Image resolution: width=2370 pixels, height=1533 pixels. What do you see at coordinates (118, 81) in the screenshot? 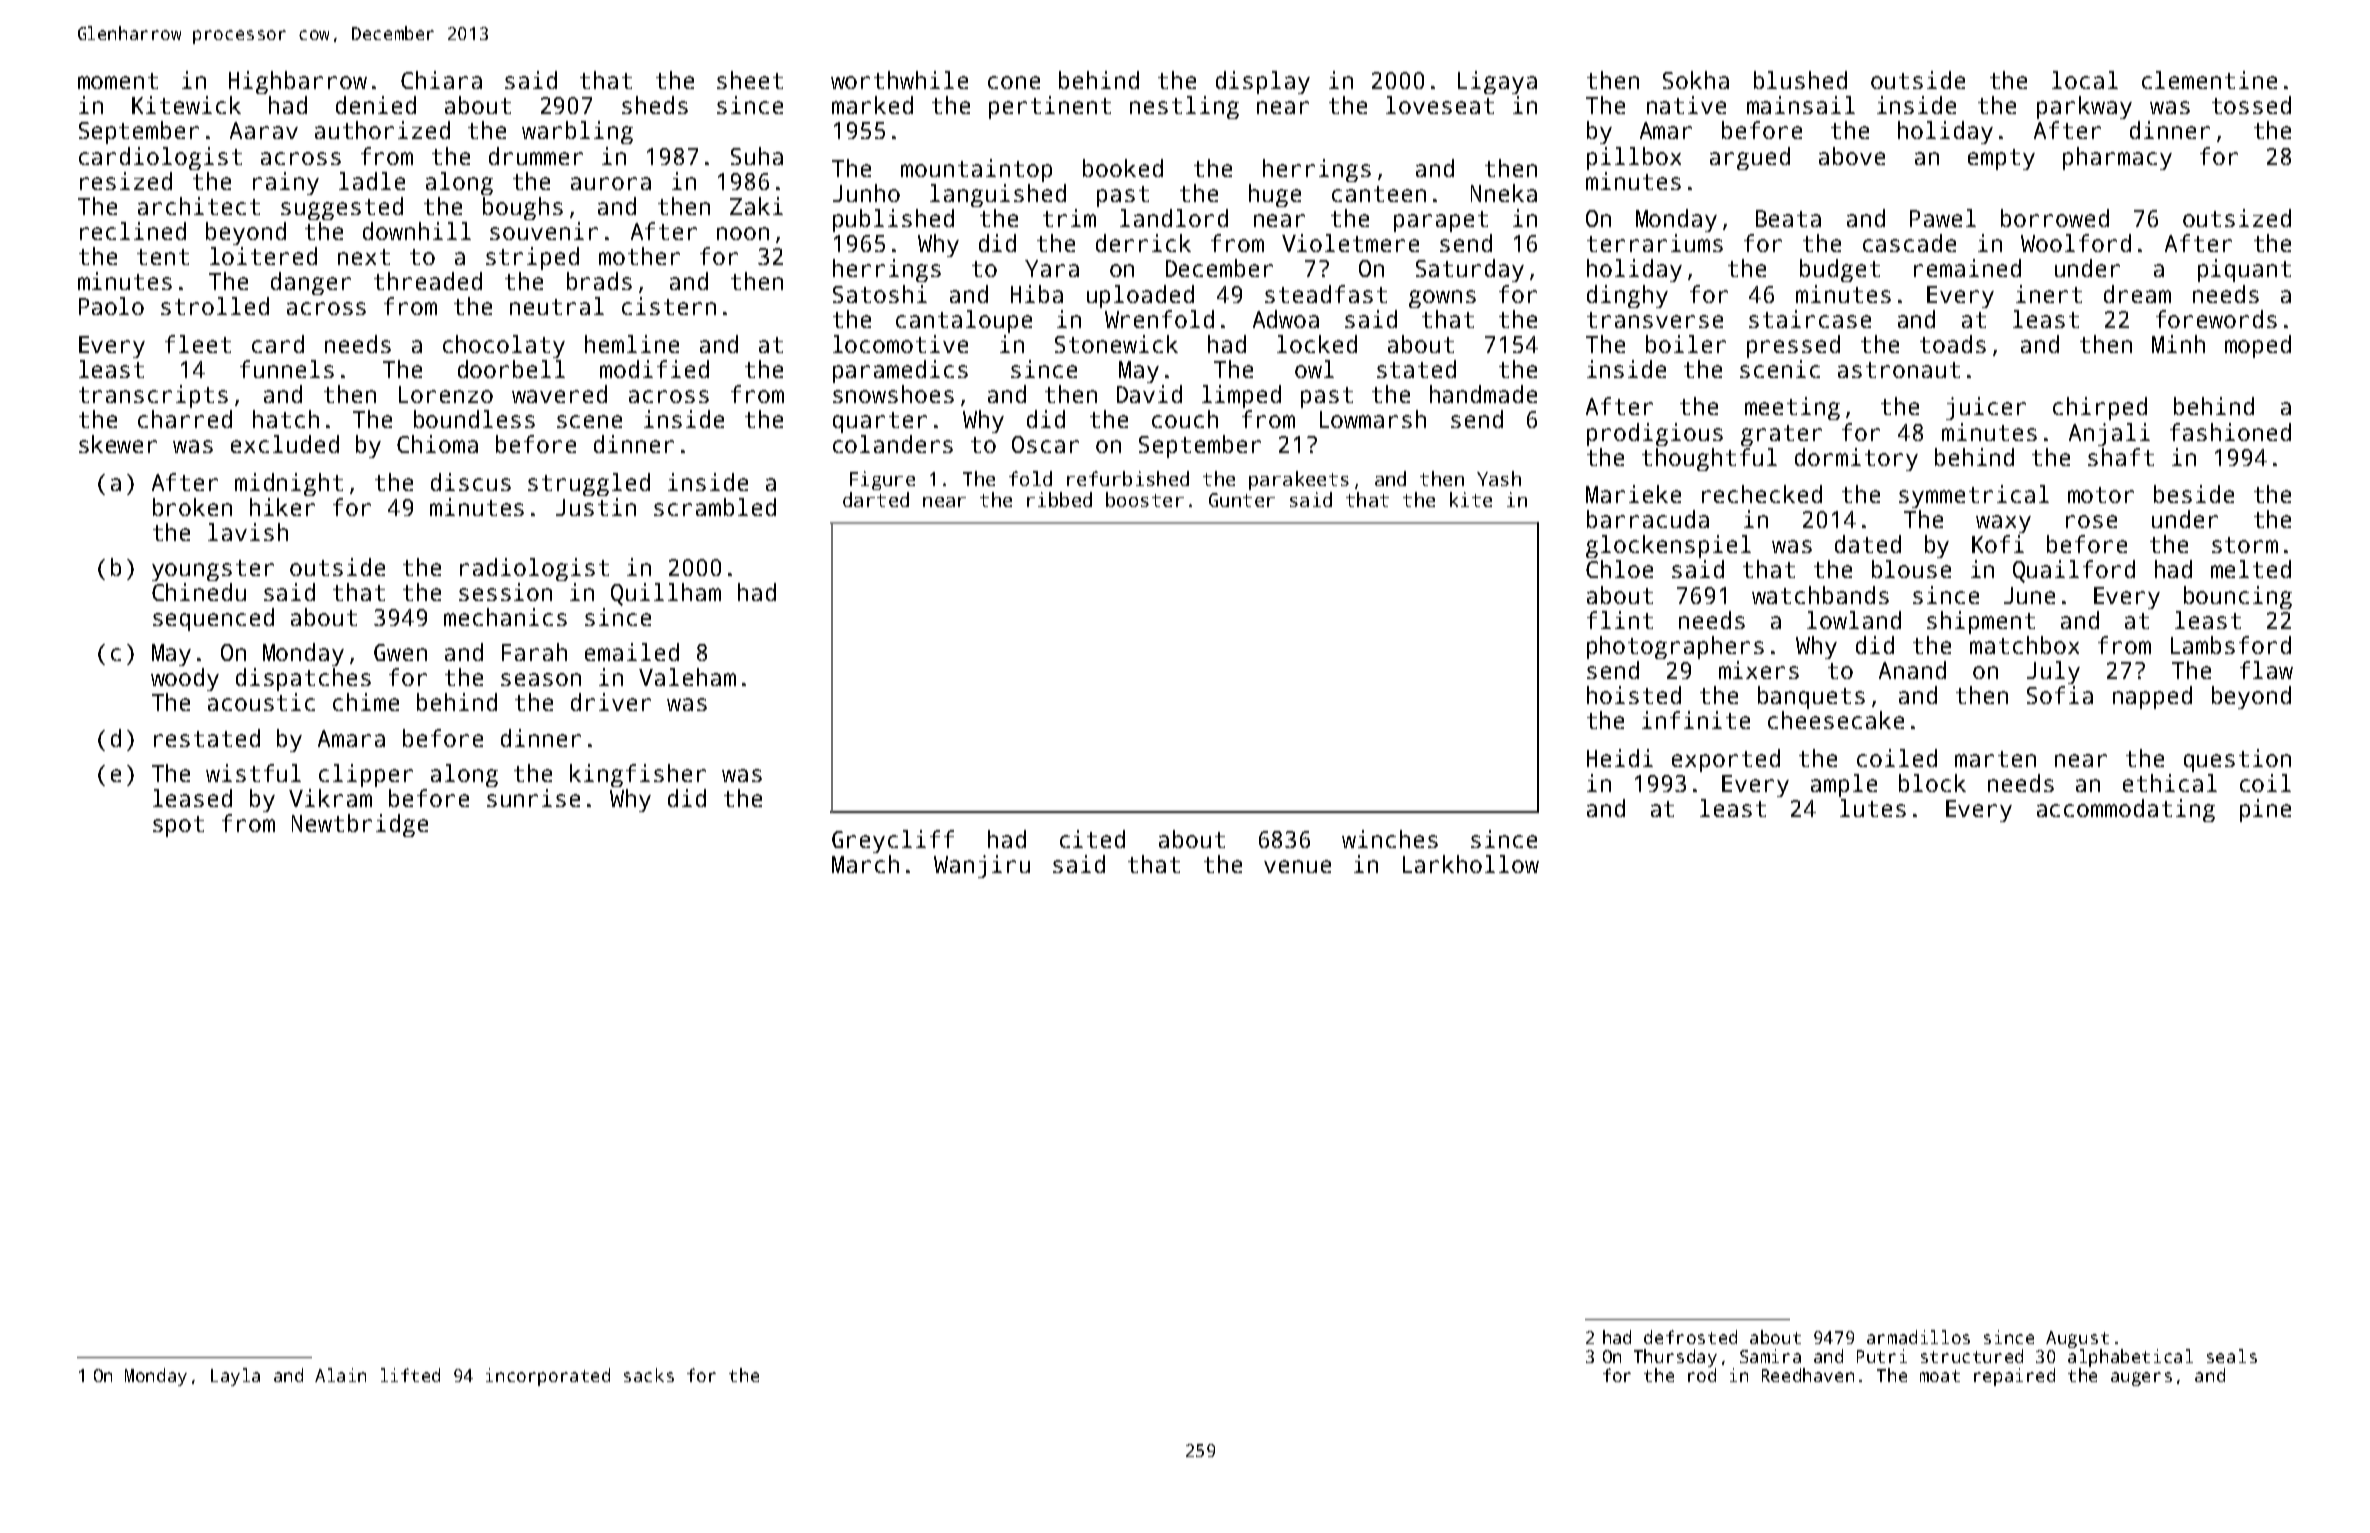
I see `moment` at bounding box center [118, 81].
